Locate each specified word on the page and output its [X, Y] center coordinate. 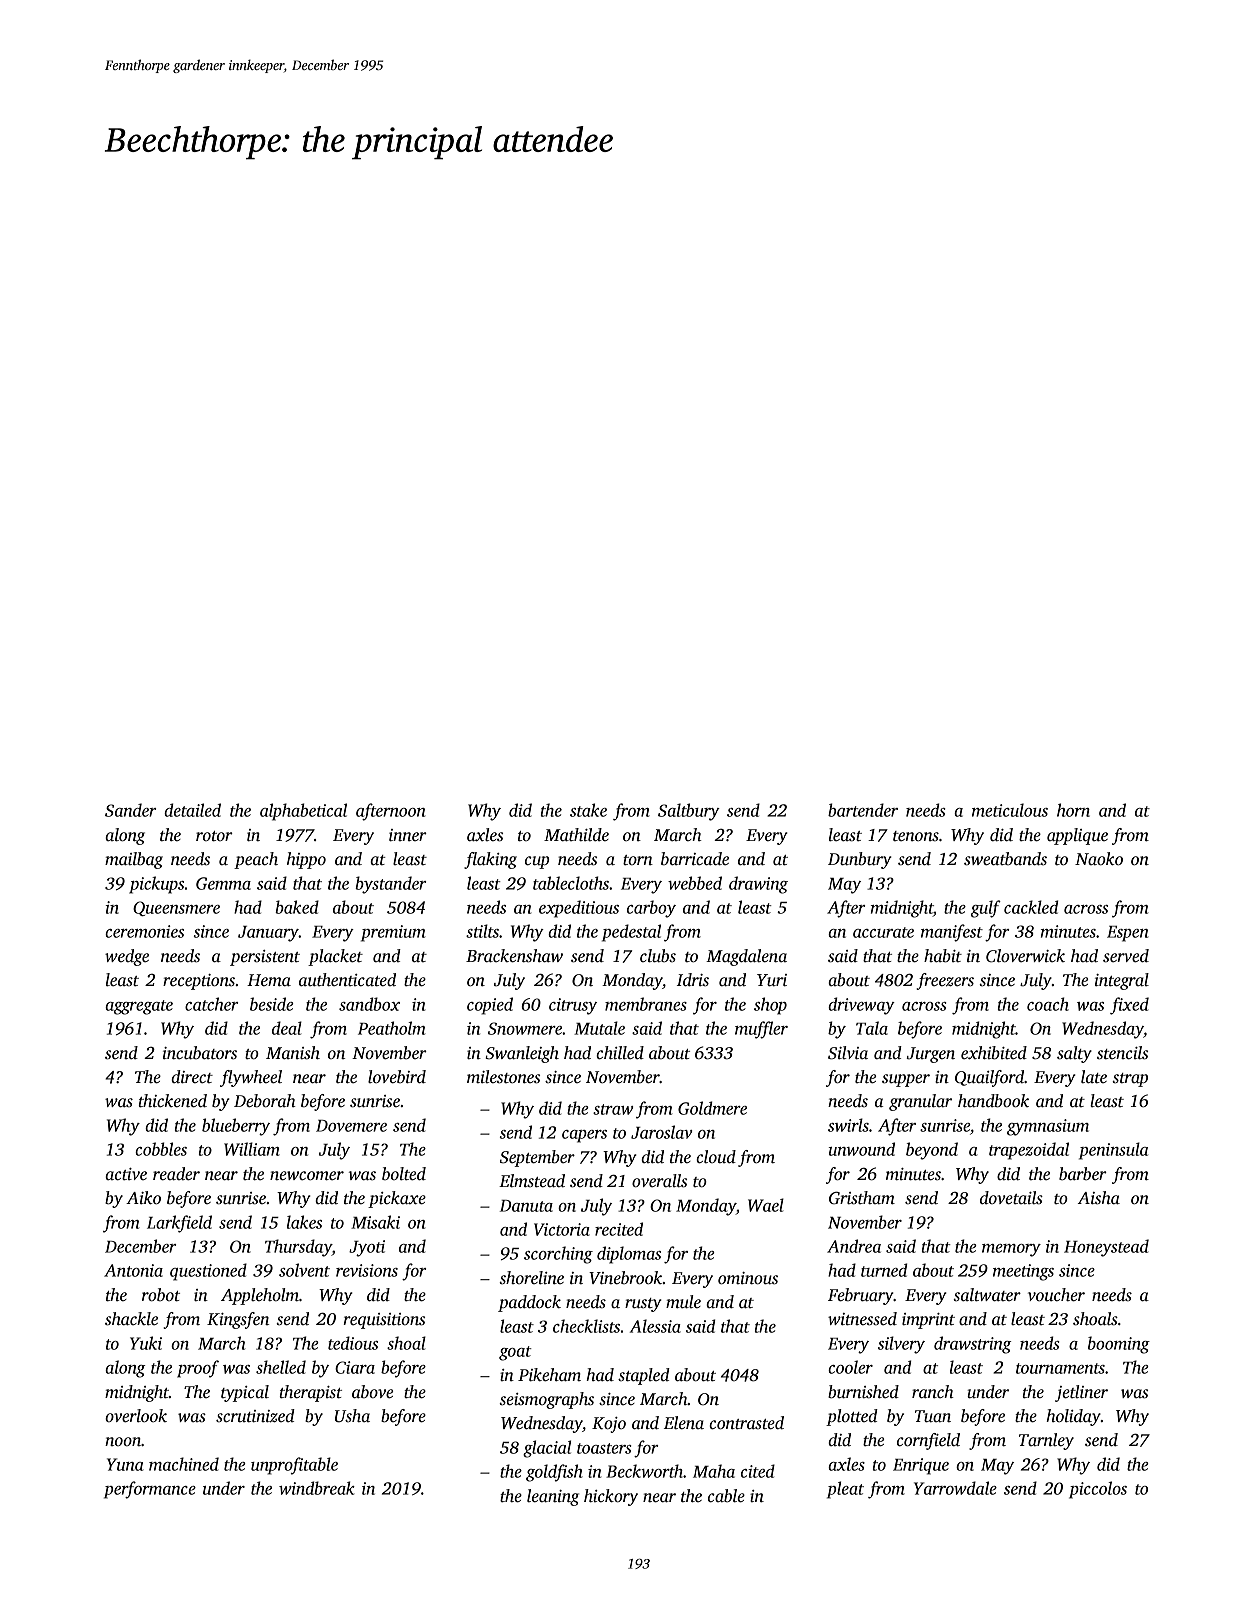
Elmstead [532, 1181]
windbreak [317, 1488]
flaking [490, 860]
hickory [611, 1497]
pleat [845, 1490]
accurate [883, 932]
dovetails [1011, 1198]
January [268, 934]
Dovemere [351, 1126]
